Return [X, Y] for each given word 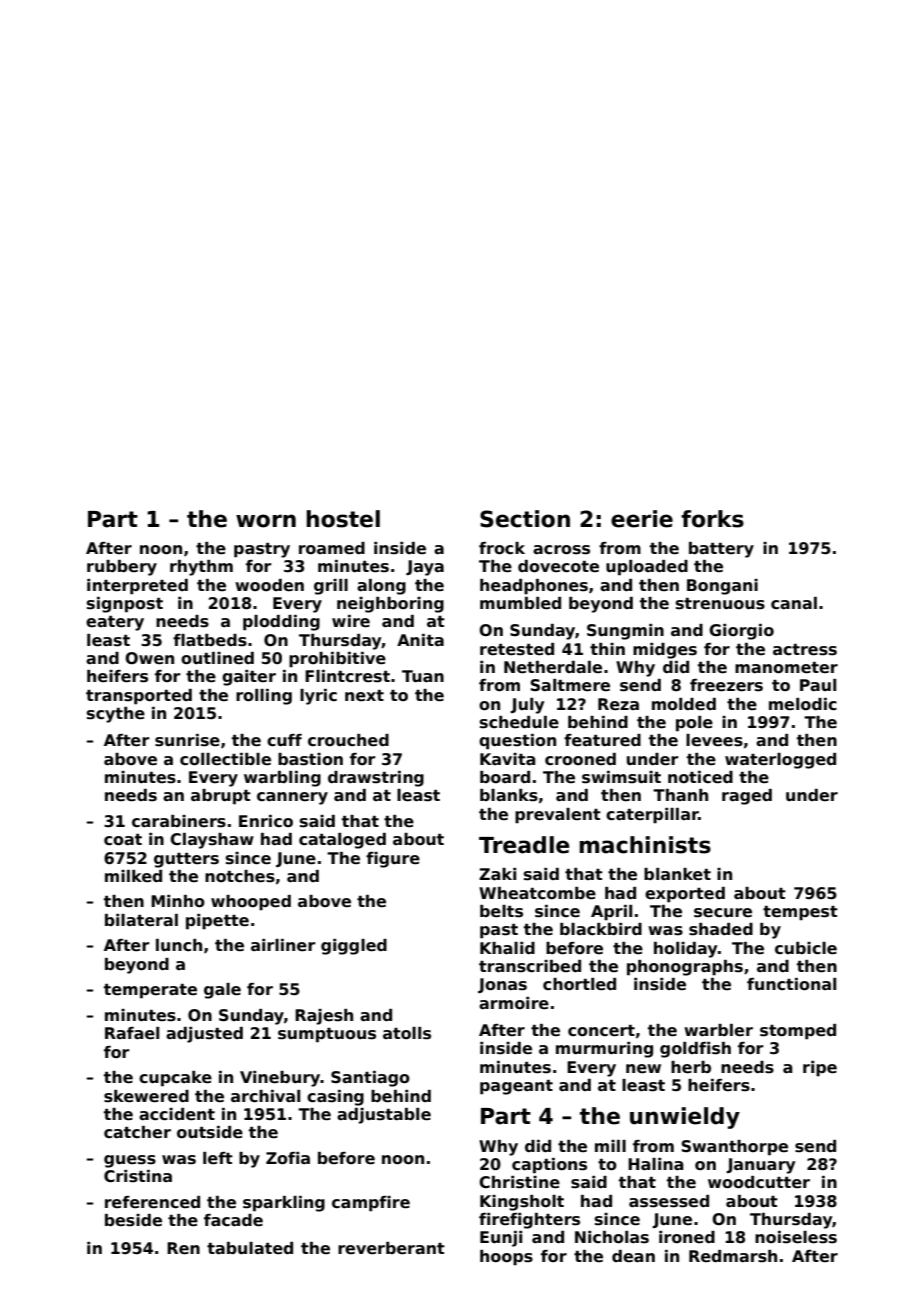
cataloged [342, 841]
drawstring [376, 779]
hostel [343, 519]
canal [794, 603]
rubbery [122, 568]
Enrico [266, 821]
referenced [152, 1202]
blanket [677, 874]
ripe [820, 1069]
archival [265, 1096]
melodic [803, 704]
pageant [516, 1087]
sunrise [187, 740]
